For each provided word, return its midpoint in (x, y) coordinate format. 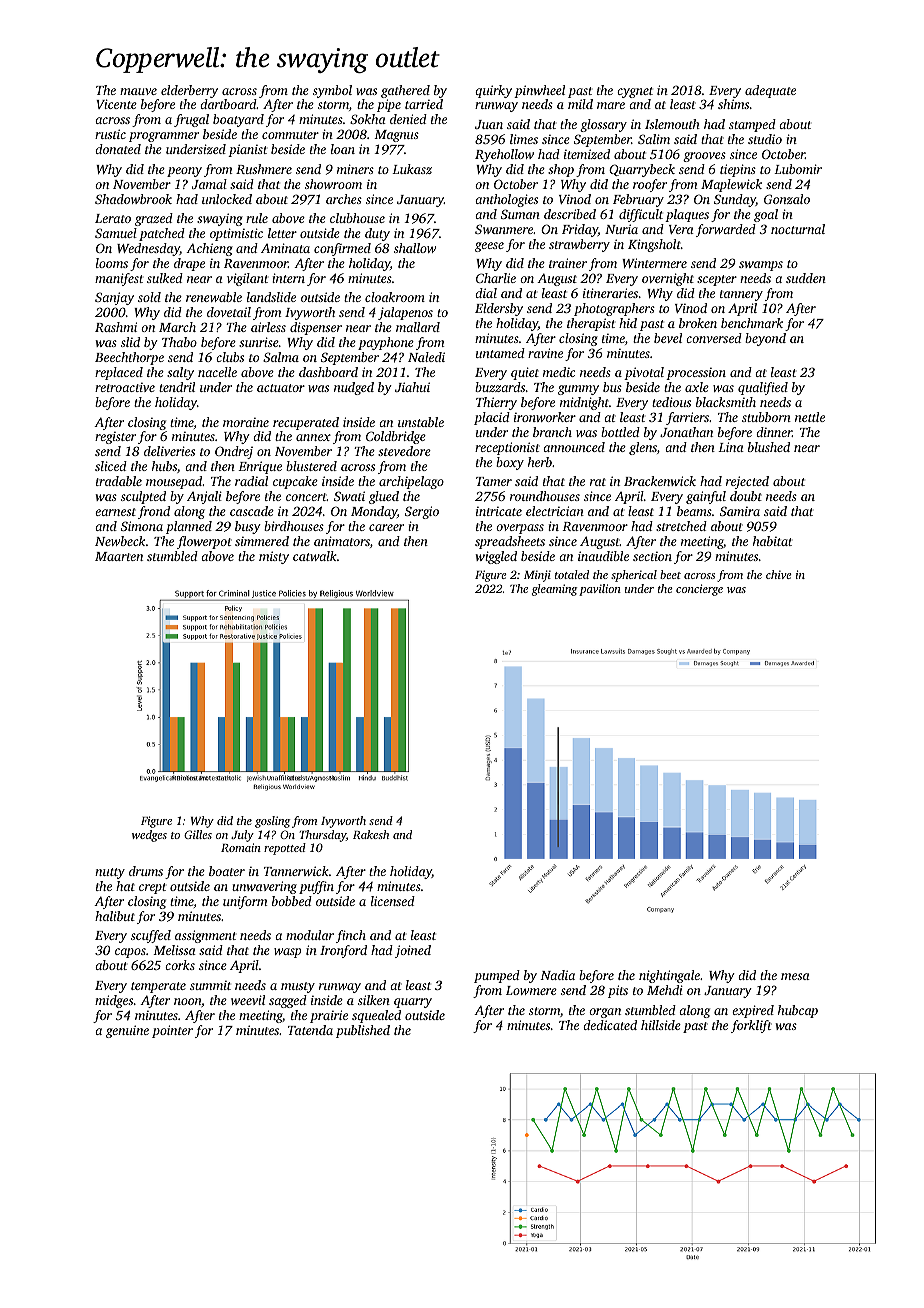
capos (130, 953)
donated (118, 149)
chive (779, 574)
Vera (681, 229)
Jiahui (412, 387)
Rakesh (371, 834)
